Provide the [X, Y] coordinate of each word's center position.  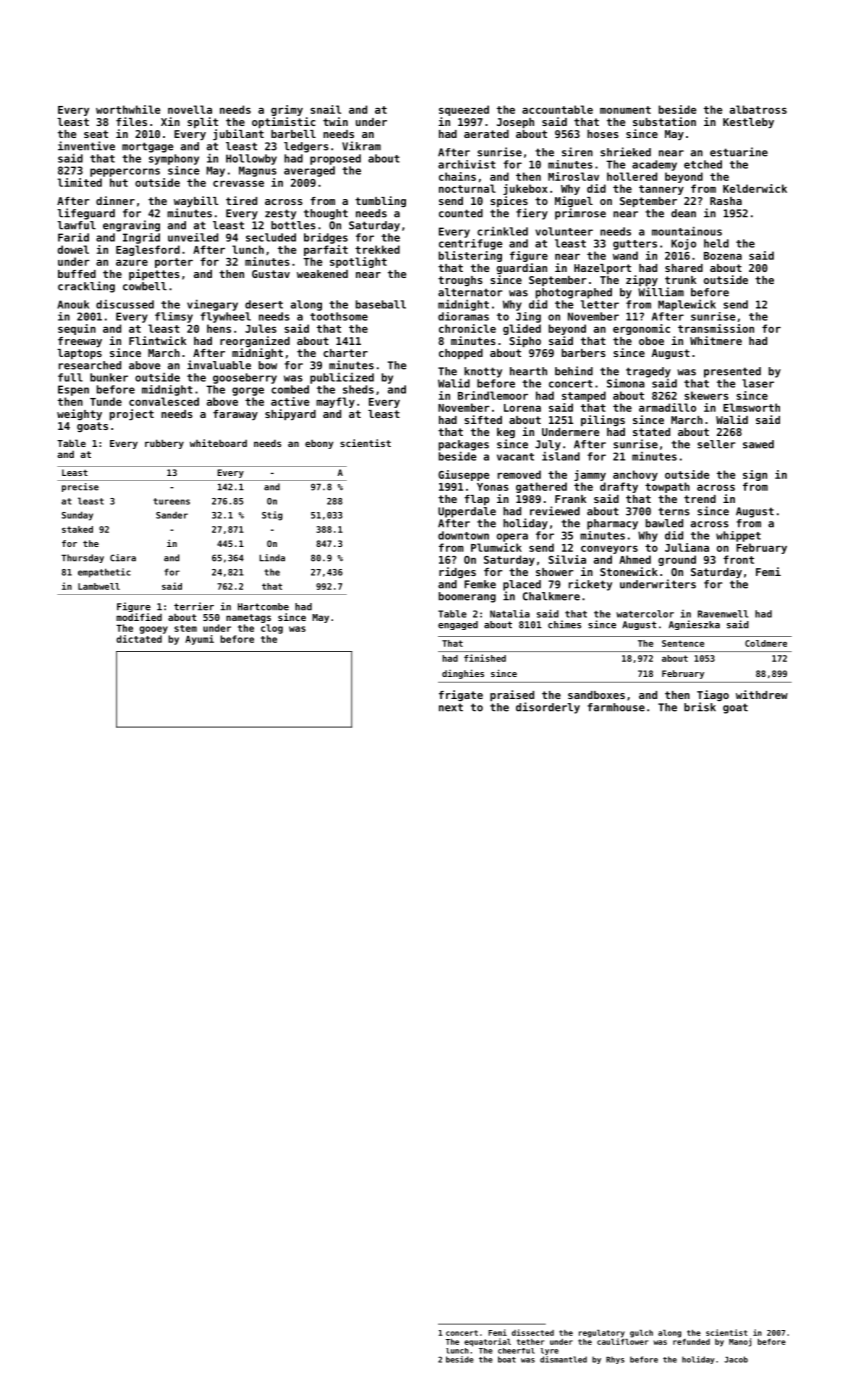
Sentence [683, 643]
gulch [641, 1334]
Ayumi [199, 640]
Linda [272, 558]
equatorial [487, 1342]
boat [507, 1359]
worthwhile [128, 109]
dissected [533, 1332]
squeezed [464, 110]
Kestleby [748, 123]
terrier [194, 606]
